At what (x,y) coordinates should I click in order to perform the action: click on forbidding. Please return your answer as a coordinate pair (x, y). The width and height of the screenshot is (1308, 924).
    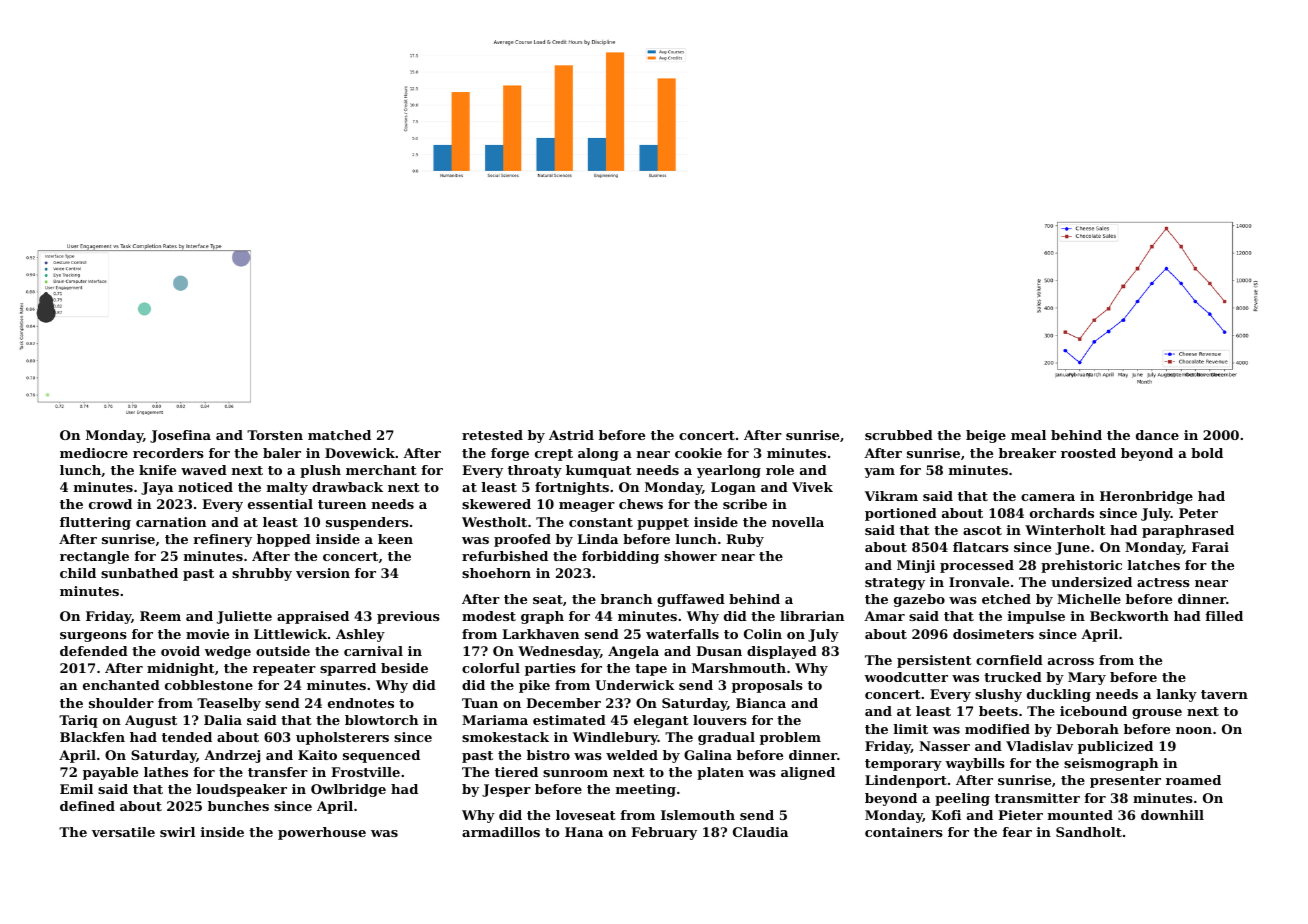
    Looking at the image, I should click on (620, 557).
